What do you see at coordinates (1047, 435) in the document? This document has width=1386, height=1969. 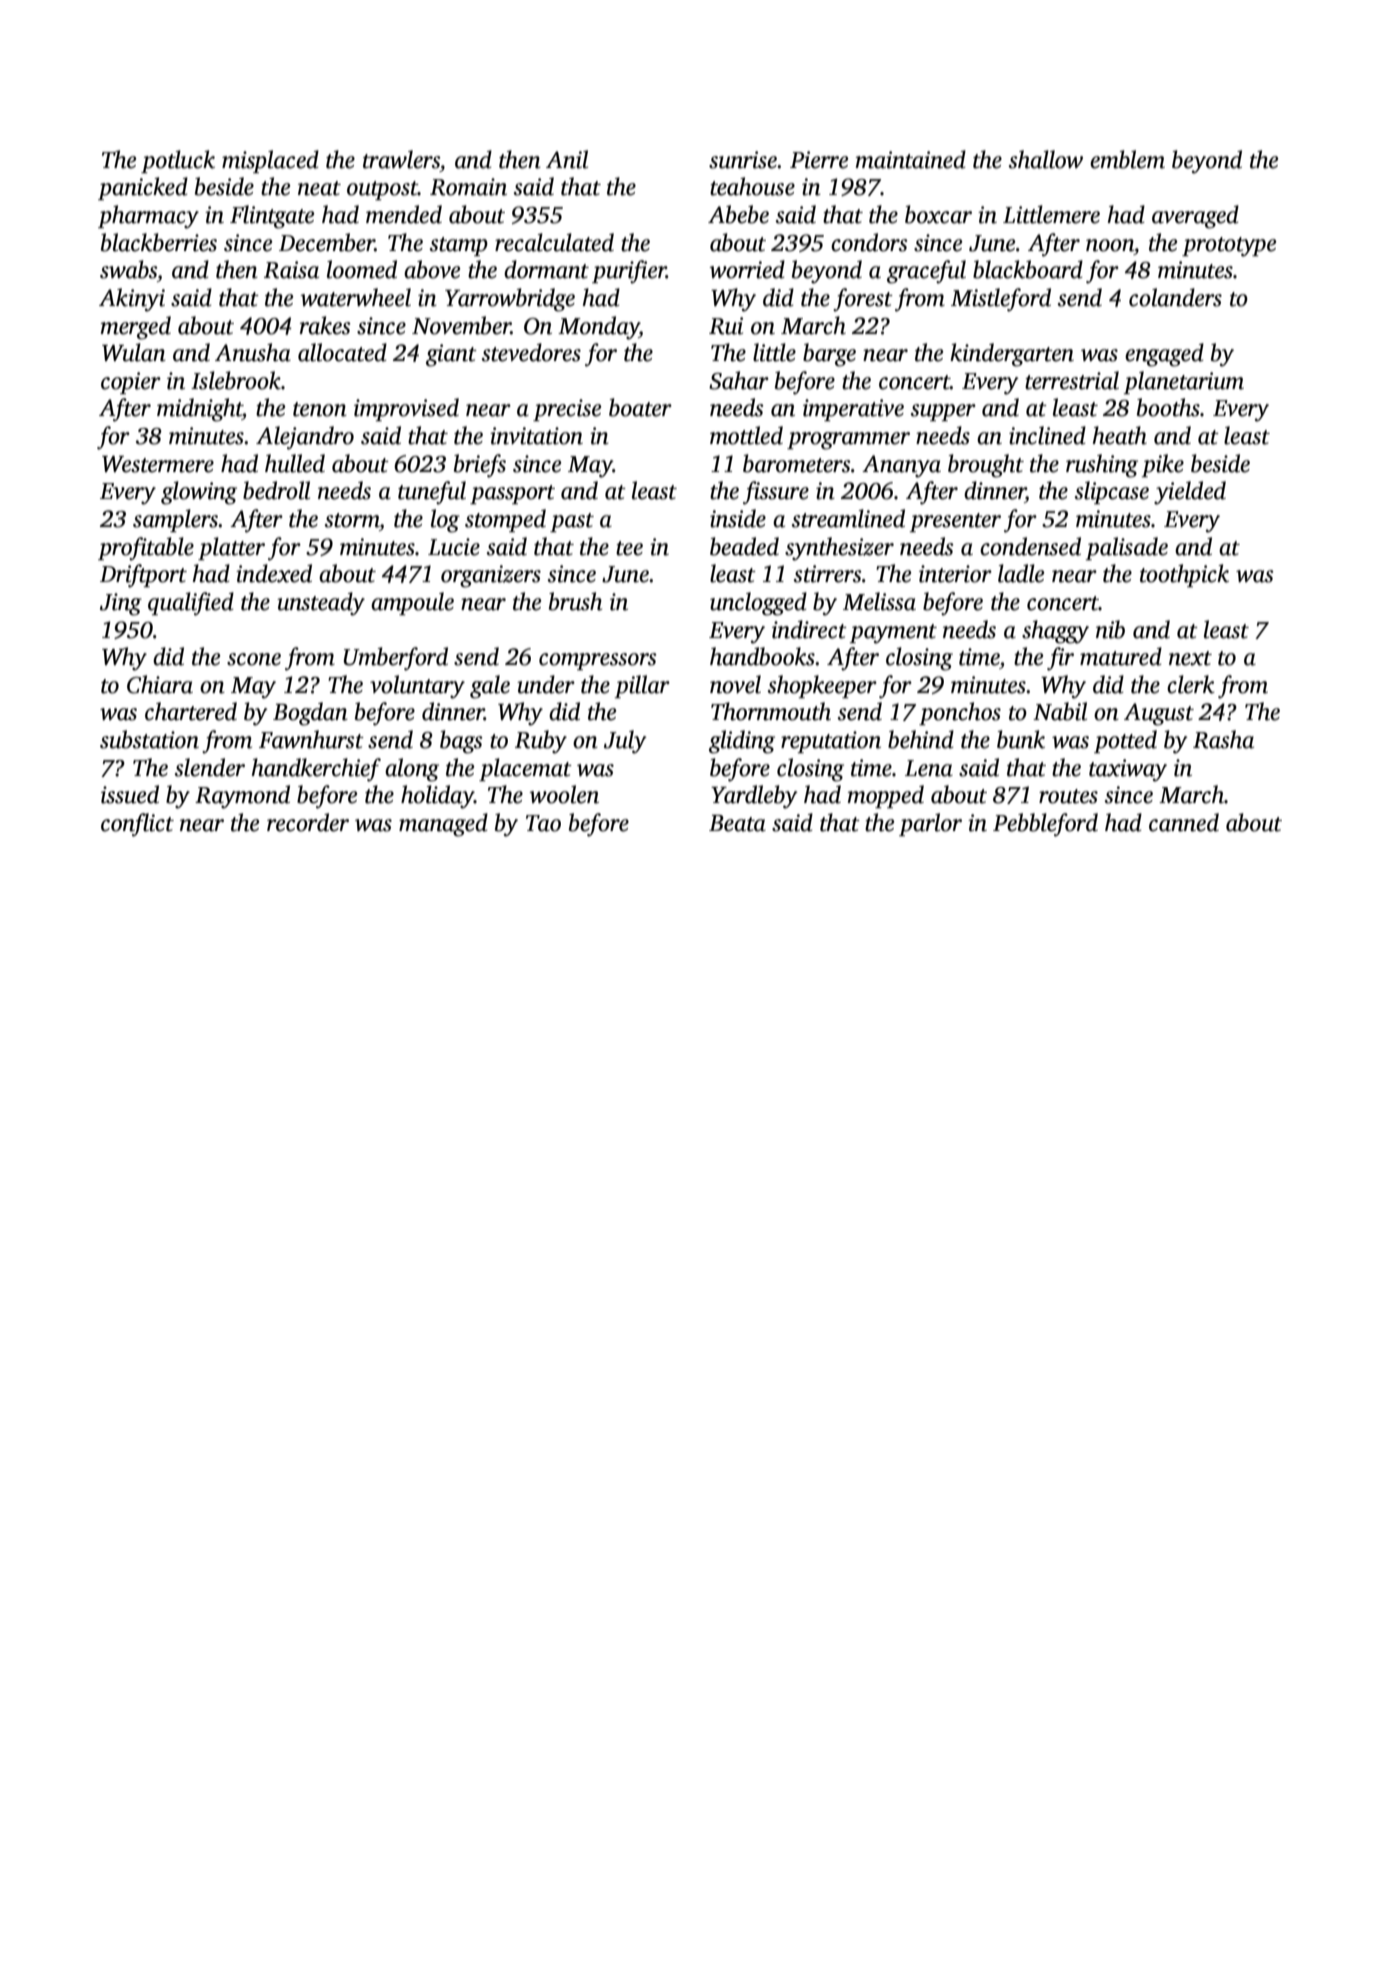 I see `inclined` at bounding box center [1047, 435].
